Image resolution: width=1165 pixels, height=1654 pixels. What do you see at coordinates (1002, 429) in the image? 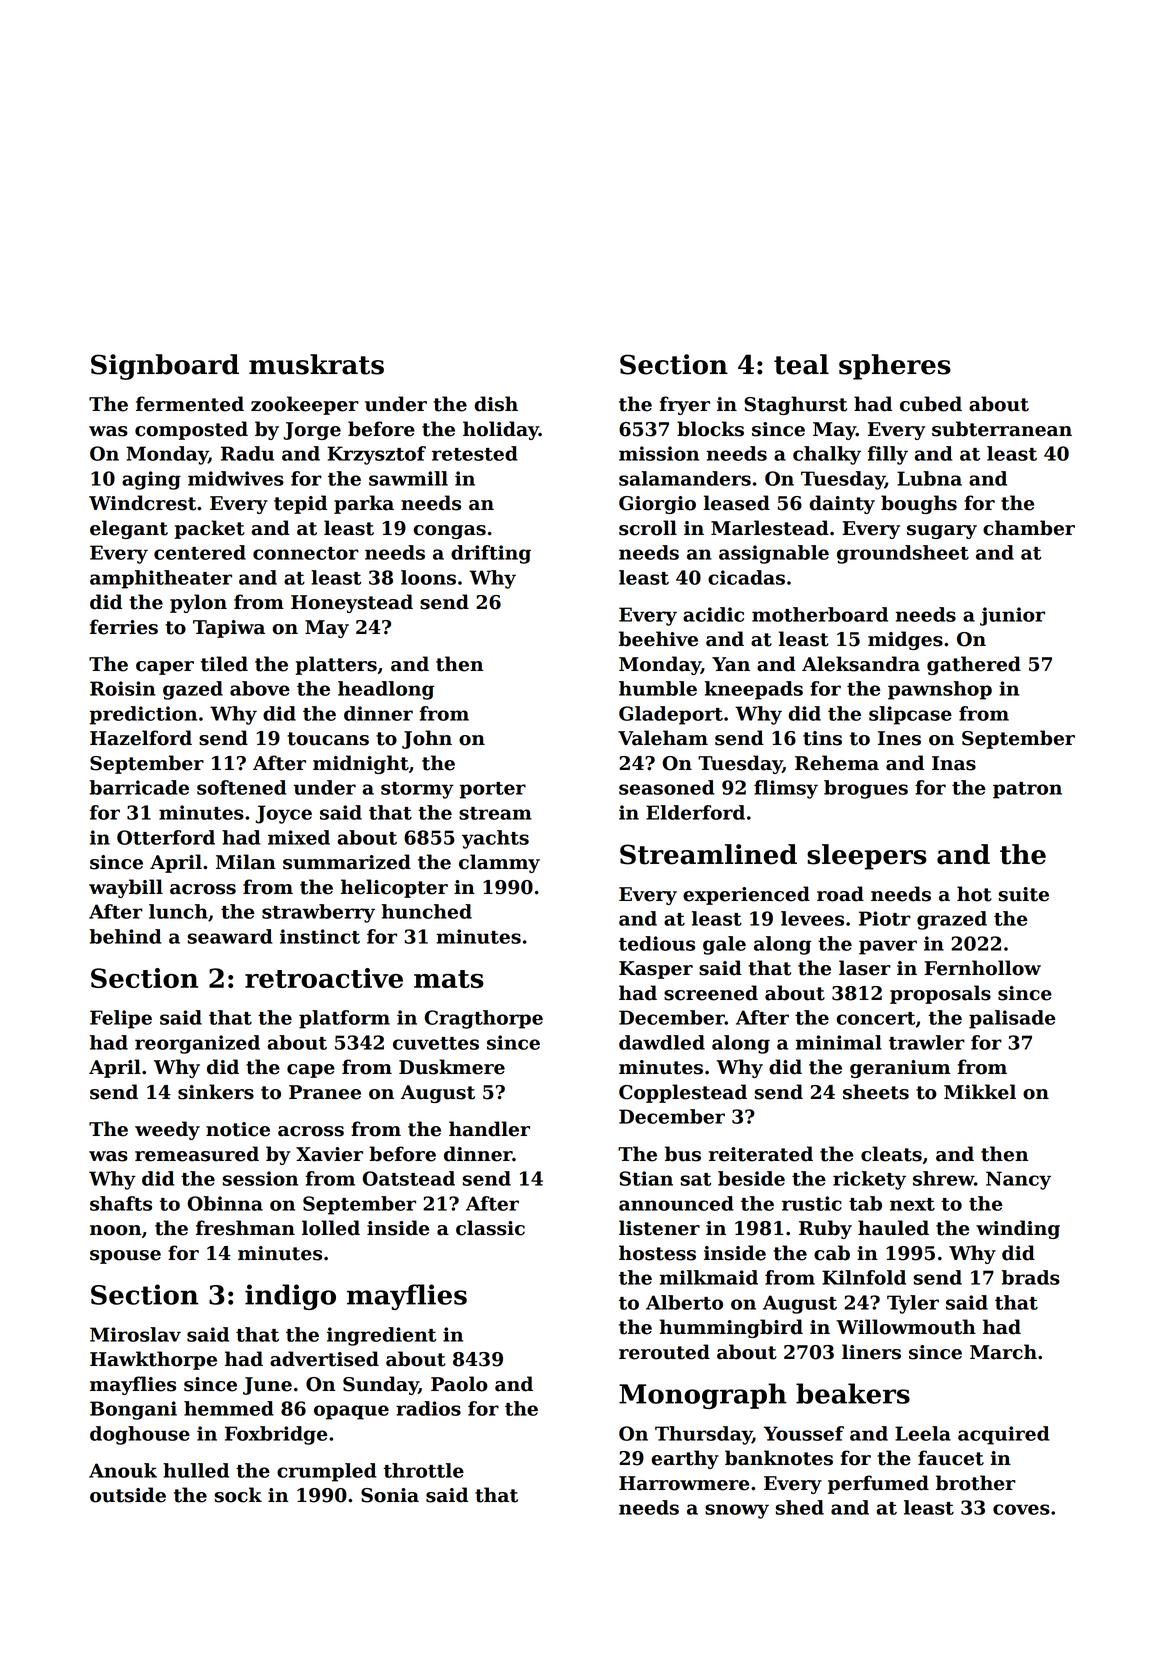
I see `subterranean` at bounding box center [1002, 429].
